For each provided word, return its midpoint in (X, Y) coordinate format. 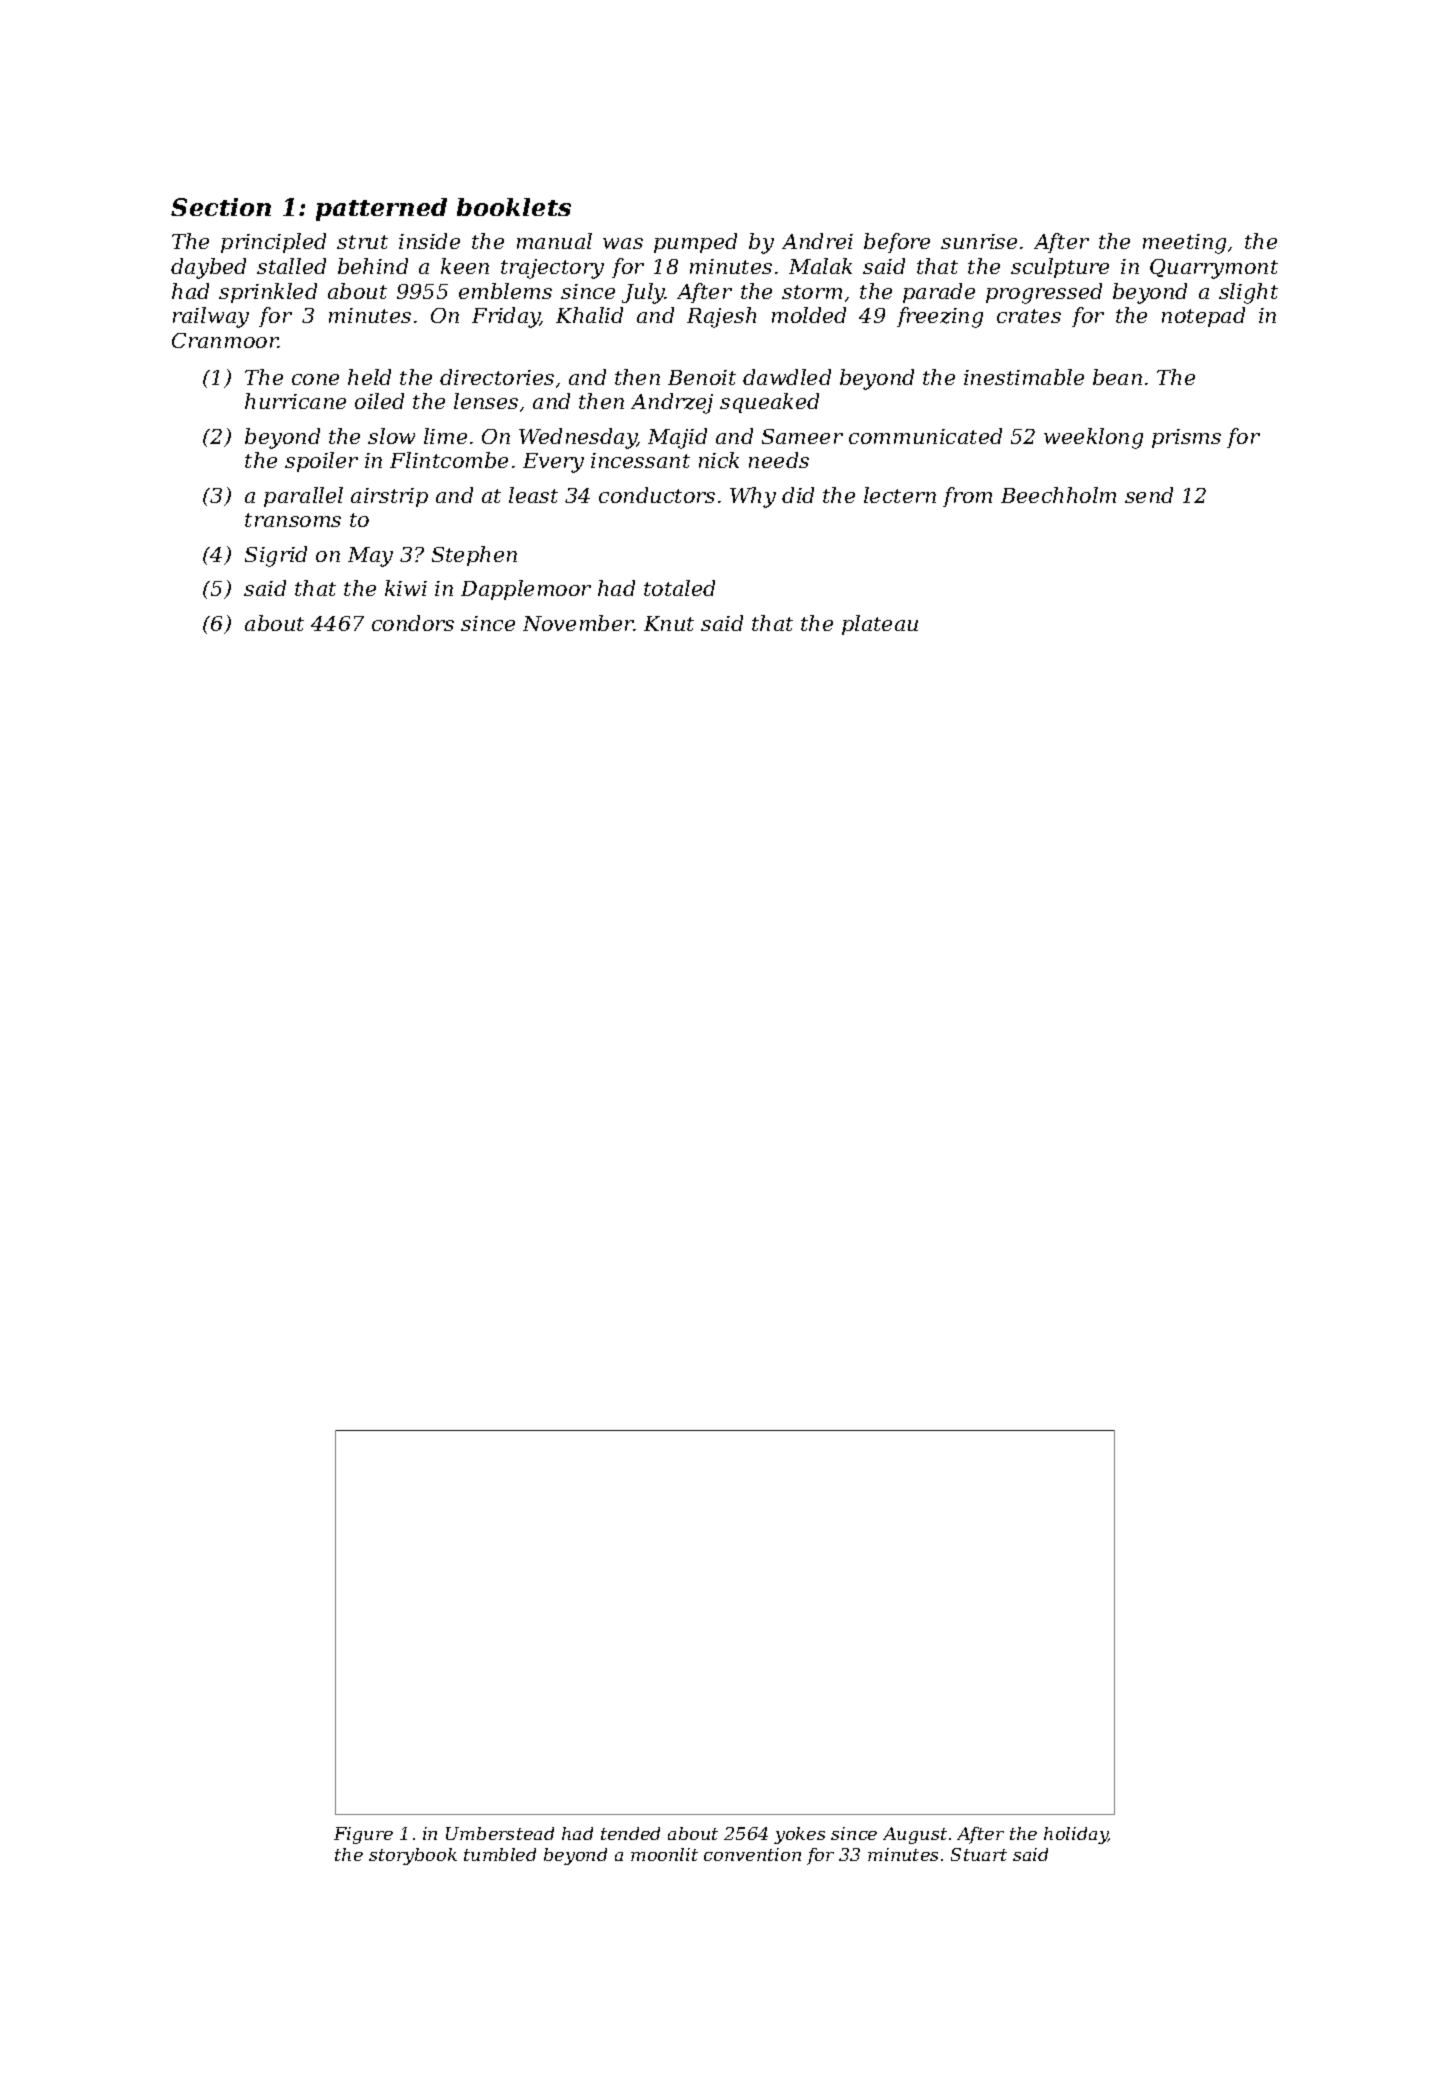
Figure (363, 1835)
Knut (669, 623)
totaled (679, 588)
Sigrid (276, 556)
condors (413, 623)
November (578, 623)
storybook (413, 1856)
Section (221, 207)
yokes (799, 1835)
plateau (880, 625)
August (915, 1835)
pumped (695, 243)
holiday (1076, 1835)
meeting (1184, 244)
